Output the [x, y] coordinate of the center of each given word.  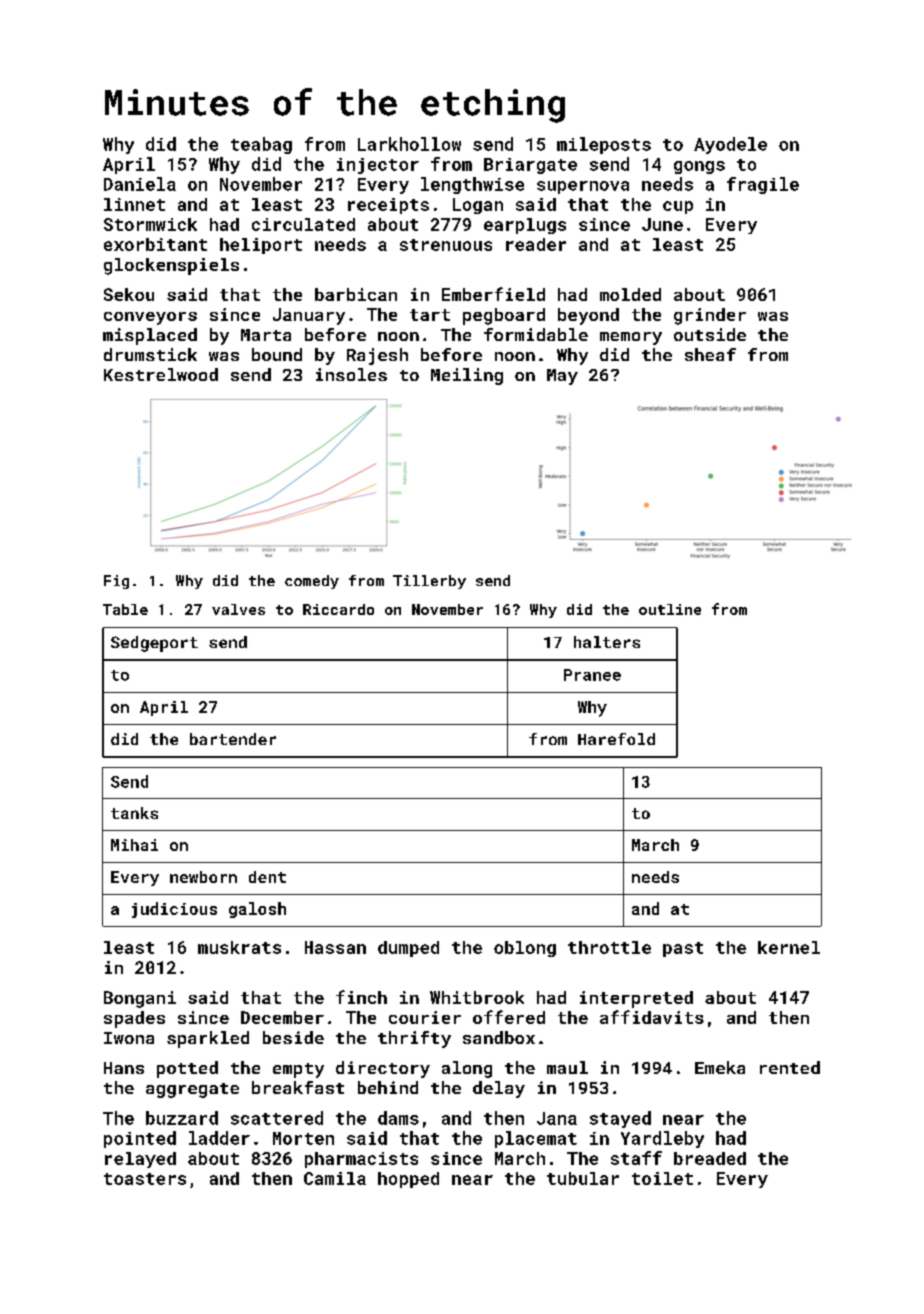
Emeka [720, 1067]
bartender [233, 739]
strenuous [446, 245]
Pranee [592, 675]
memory [631, 338]
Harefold [616, 739]
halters [607, 642]
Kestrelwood [161, 374]
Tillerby [429, 582]
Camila [335, 1178]
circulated [303, 224]
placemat [536, 1139]
